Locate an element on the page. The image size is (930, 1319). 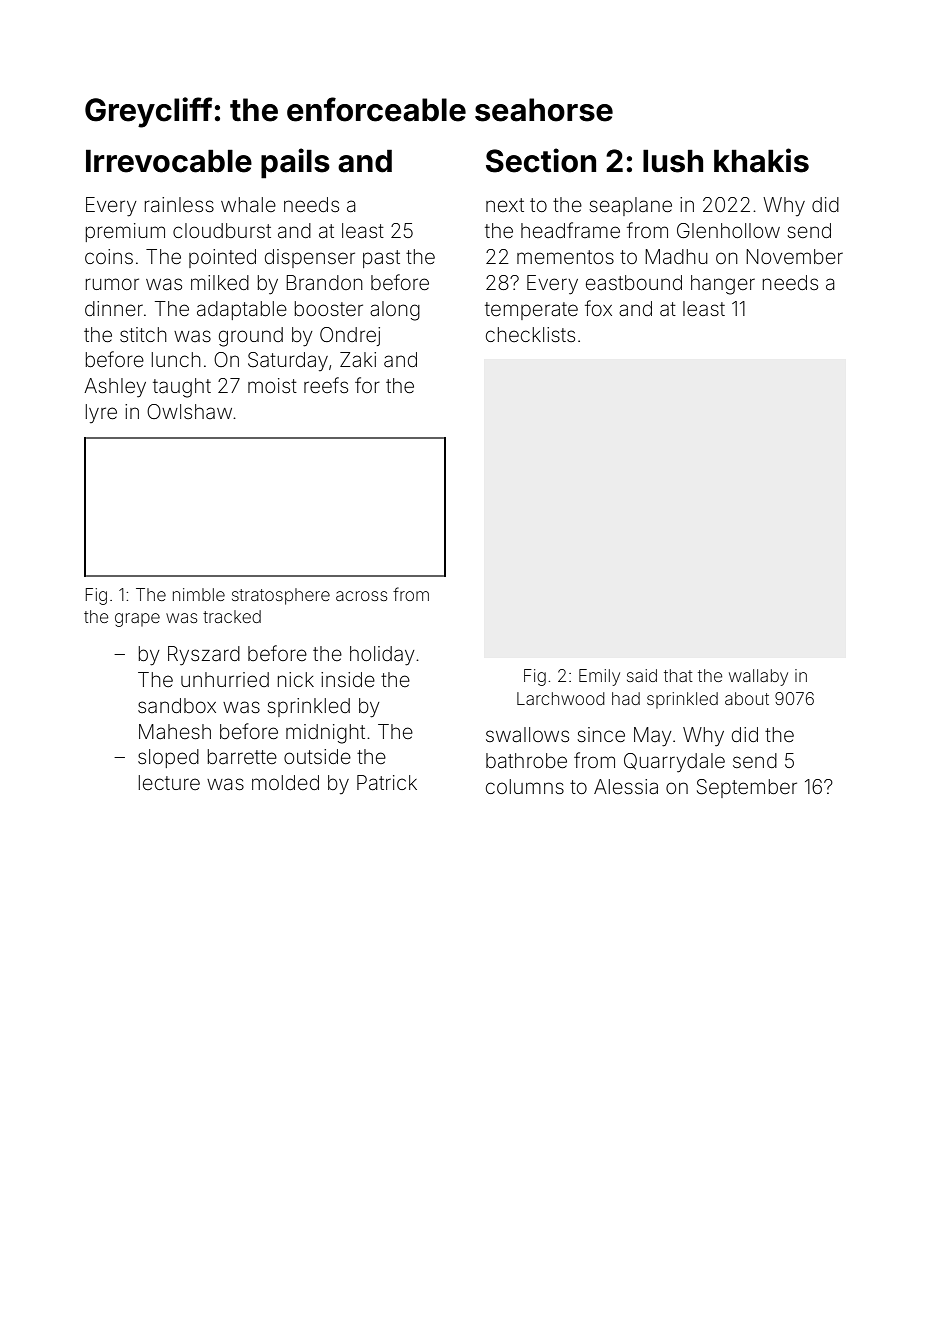
pails is located at coordinates (295, 163).
